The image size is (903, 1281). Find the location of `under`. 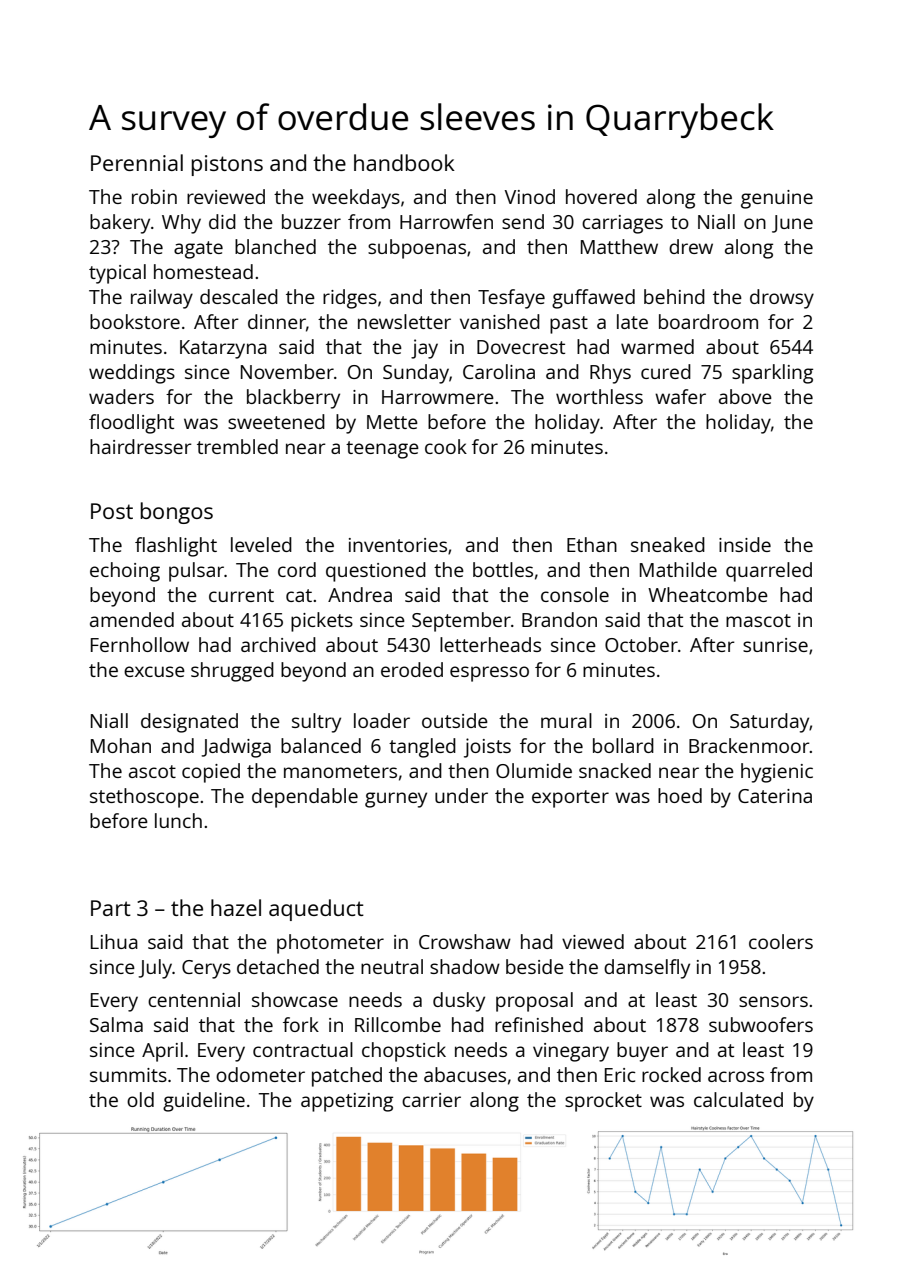

under is located at coordinates (461, 795).
